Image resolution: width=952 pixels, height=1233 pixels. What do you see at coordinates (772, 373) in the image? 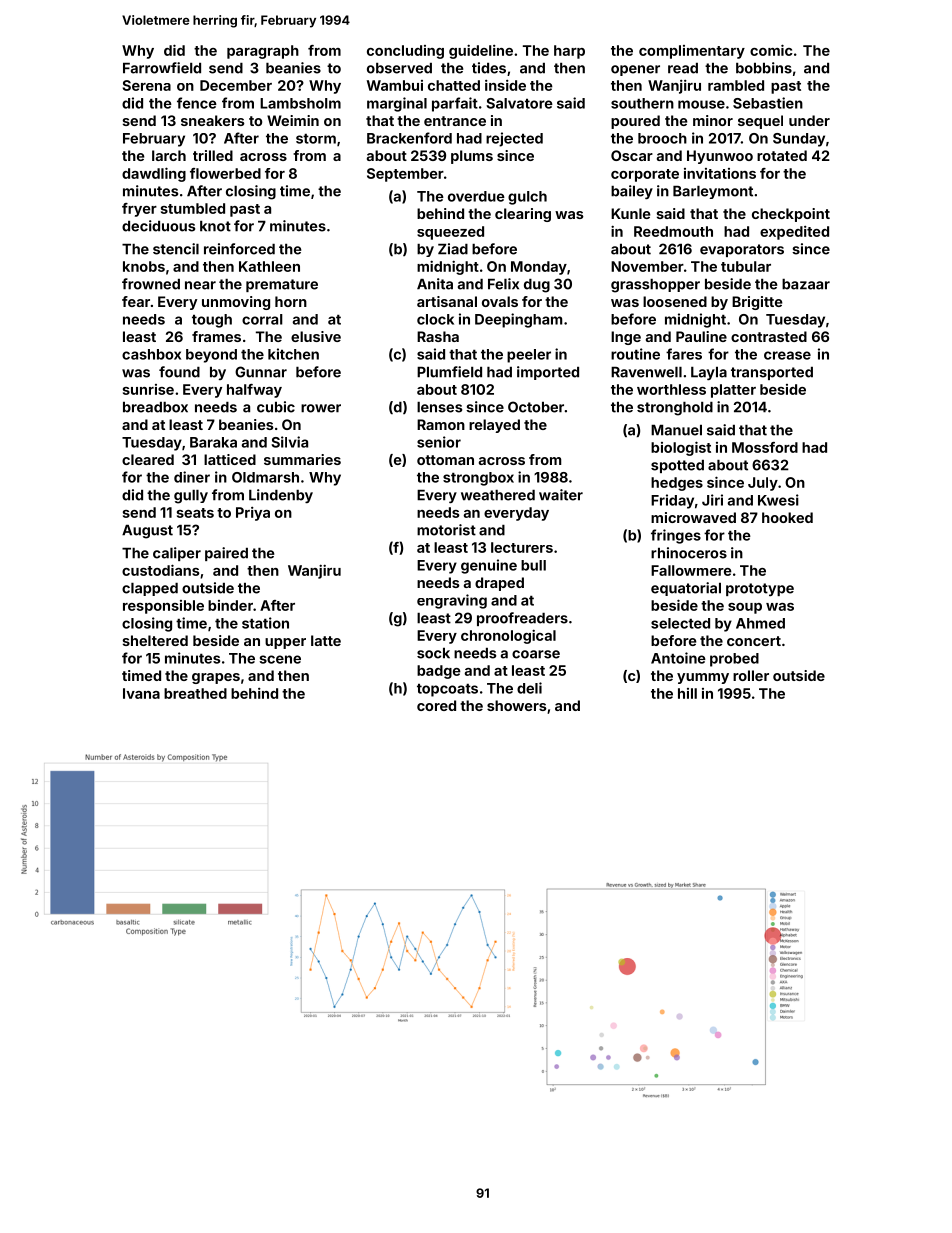
I see `transported` at bounding box center [772, 373].
